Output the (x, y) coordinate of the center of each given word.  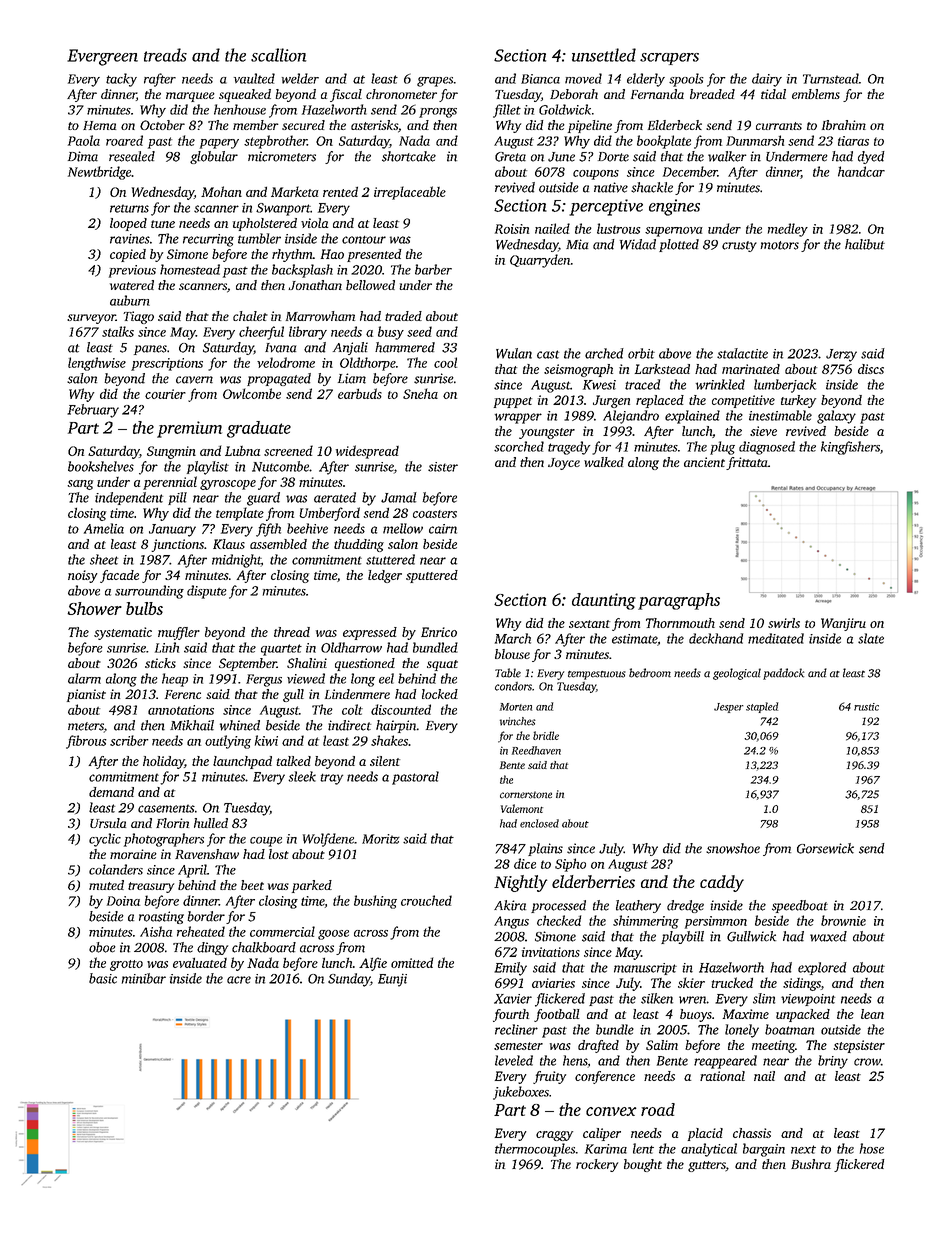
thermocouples (535, 1150)
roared (124, 140)
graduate (259, 429)
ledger (385, 576)
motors (779, 245)
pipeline (590, 126)
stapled (762, 707)
